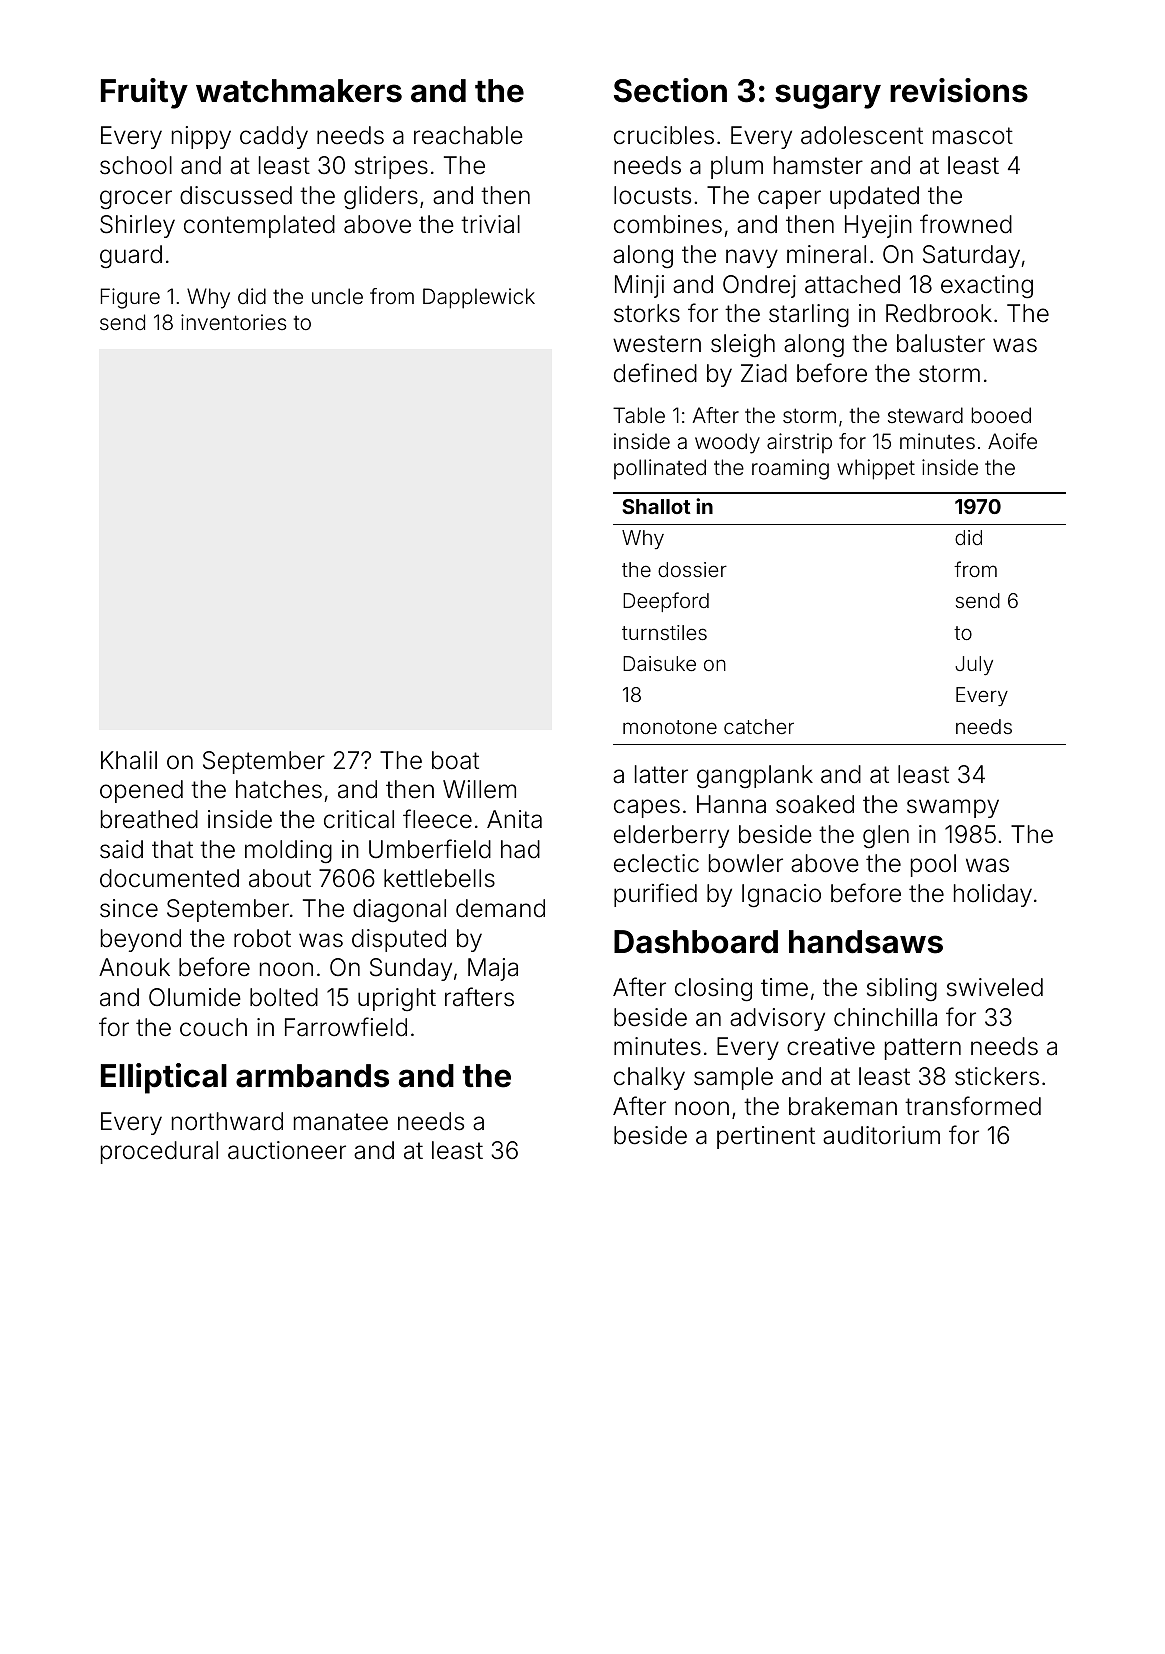 Image resolution: width=1165 pixels, height=1654 pixels. What do you see at coordinates (299, 91) in the document?
I see `watchmakers` at bounding box center [299, 91].
